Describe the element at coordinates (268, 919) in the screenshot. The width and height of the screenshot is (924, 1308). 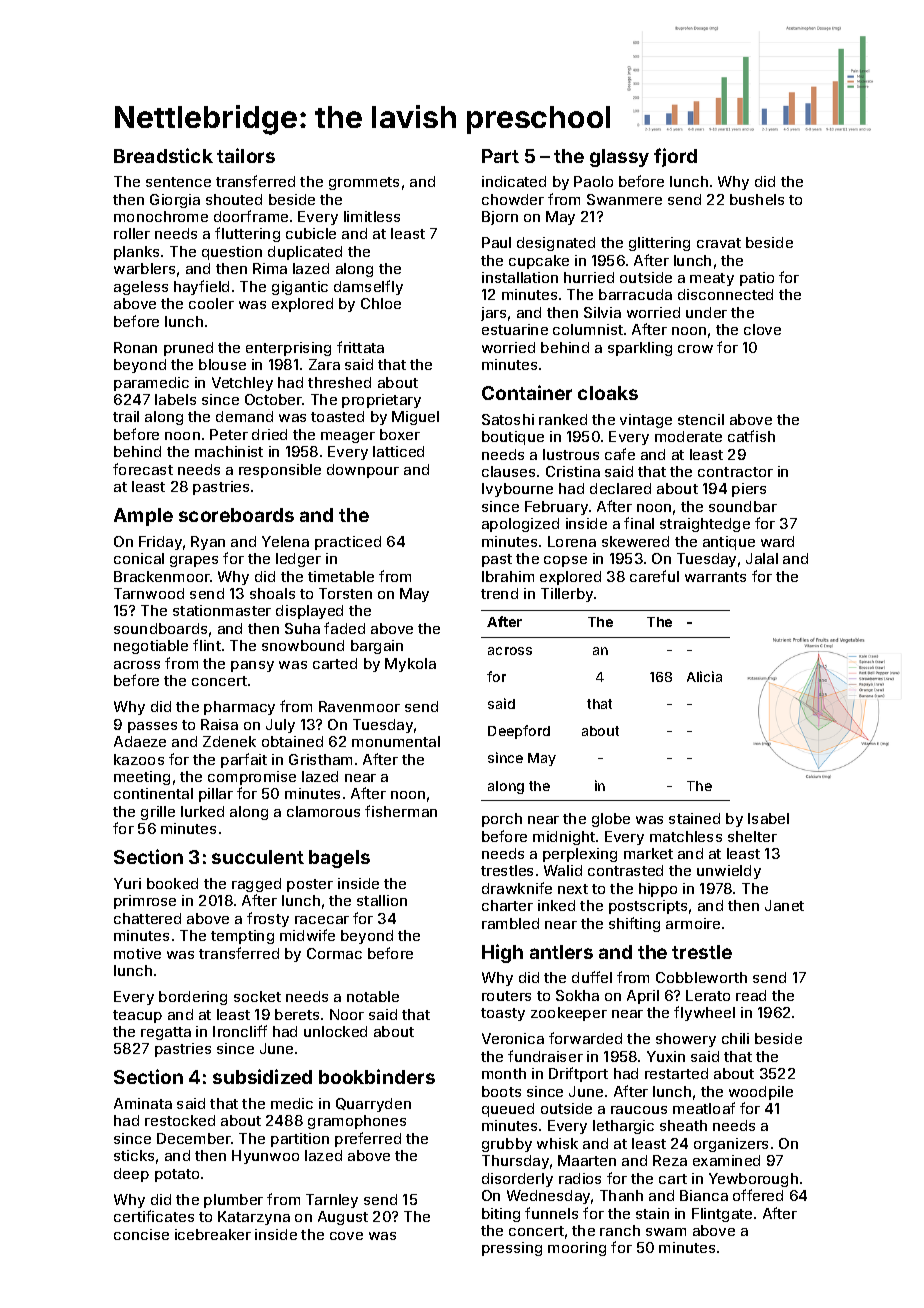
I see `frosty` at that location.
